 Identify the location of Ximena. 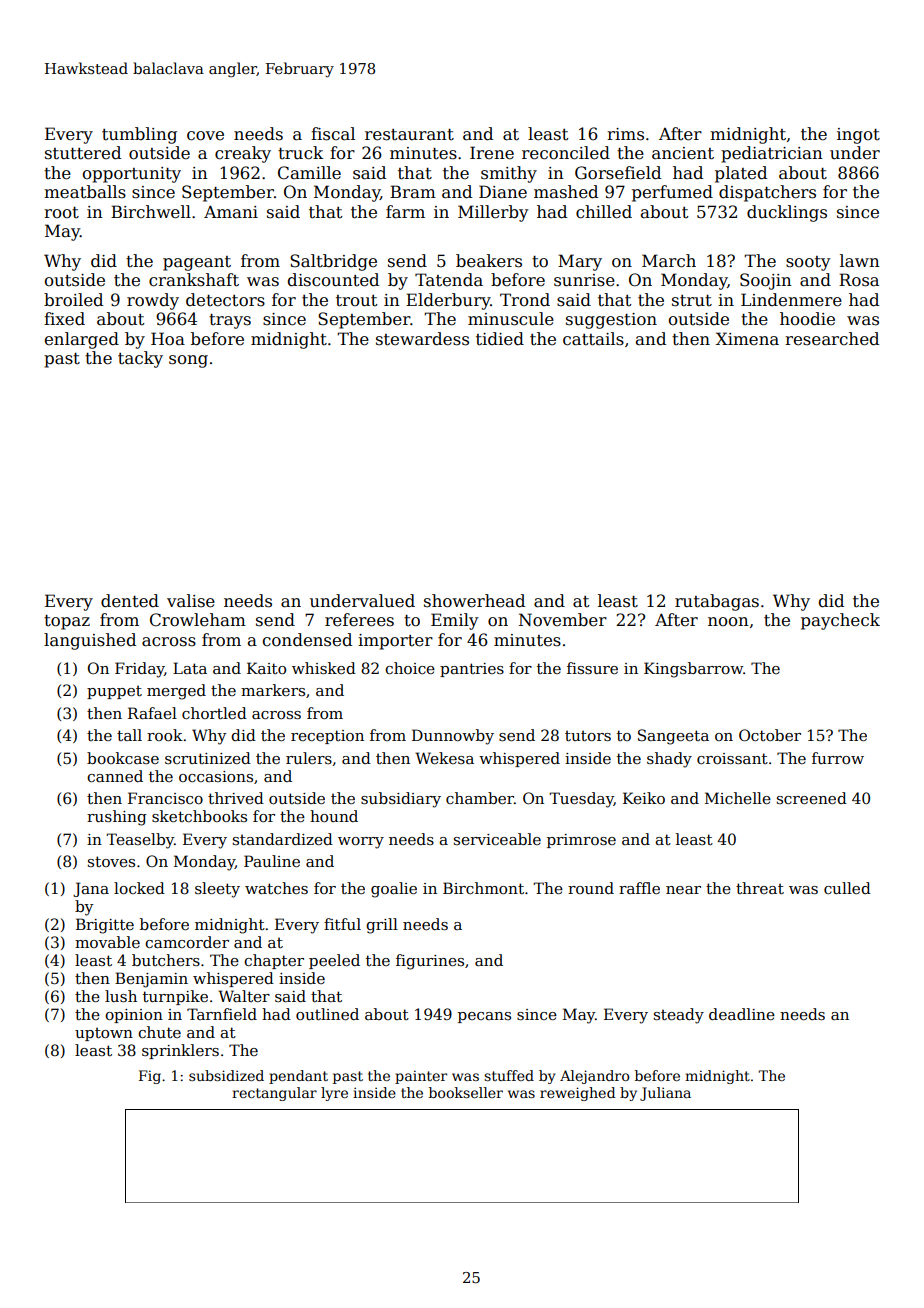
(747, 339).
